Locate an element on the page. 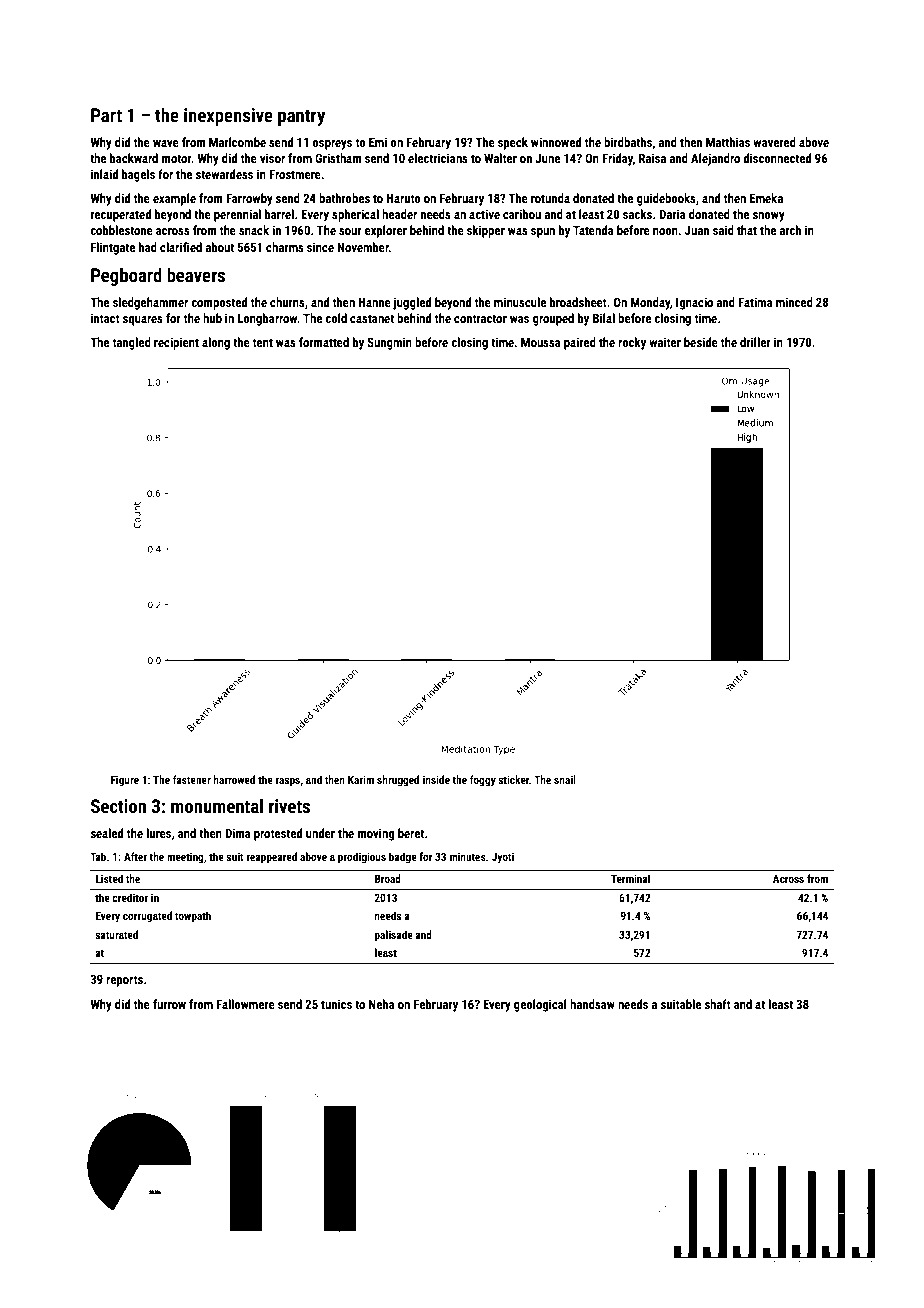 Image resolution: width=924 pixels, height=1308 pixels. sticker is located at coordinates (514, 779).
